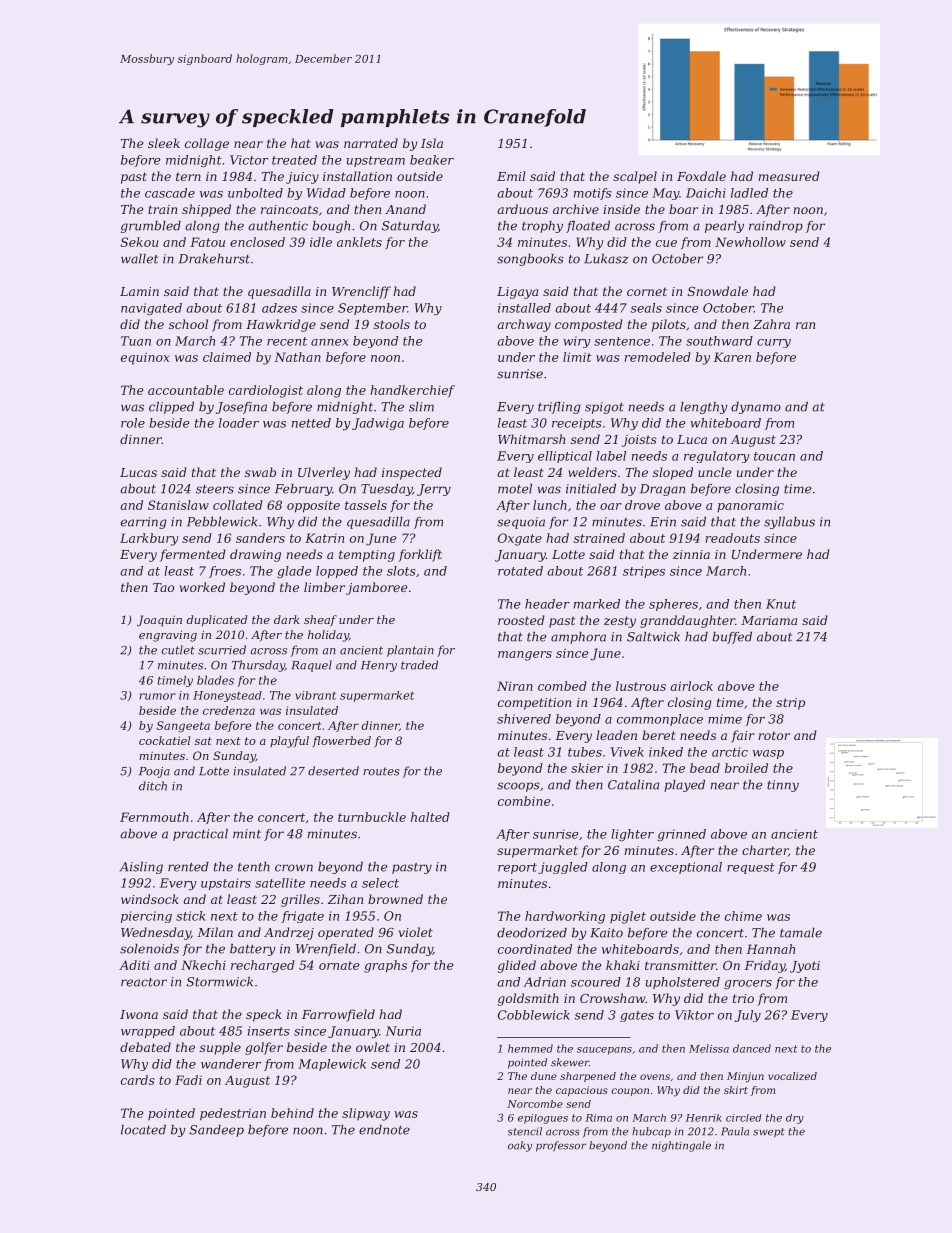 This screenshot has height=1233, width=952. Describe the element at coordinates (412, 391) in the screenshot. I see `handkerchief` at that location.
